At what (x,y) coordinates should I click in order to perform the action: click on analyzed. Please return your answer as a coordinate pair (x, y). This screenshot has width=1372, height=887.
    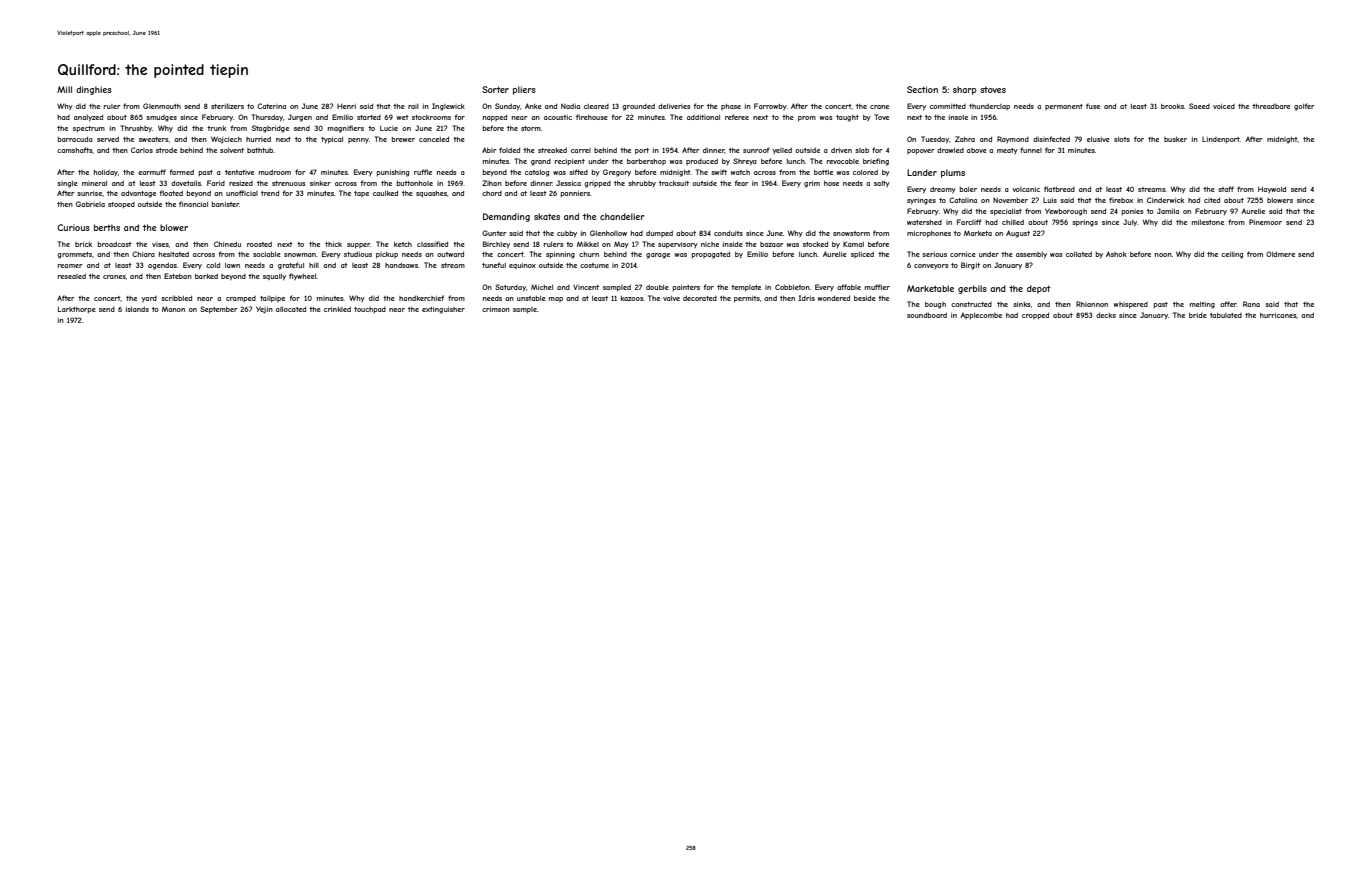
    Looking at the image, I should click on (88, 118).
